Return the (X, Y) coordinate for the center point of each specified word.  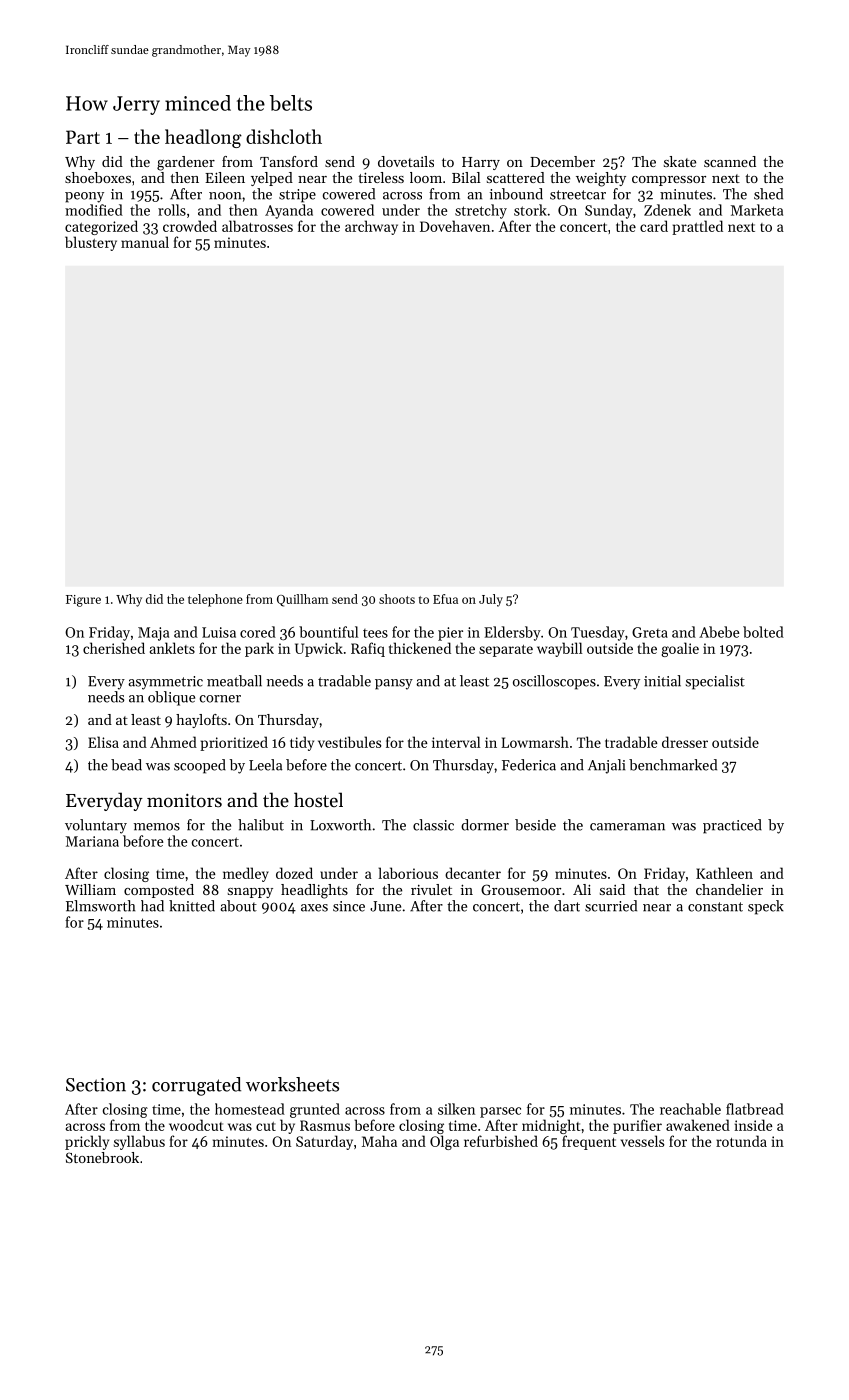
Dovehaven (455, 226)
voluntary (96, 826)
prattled (697, 227)
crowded (190, 226)
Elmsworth (100, 906)
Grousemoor (521, 889)
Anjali (606, 766)
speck (766, 907)
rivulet (431, 889)
